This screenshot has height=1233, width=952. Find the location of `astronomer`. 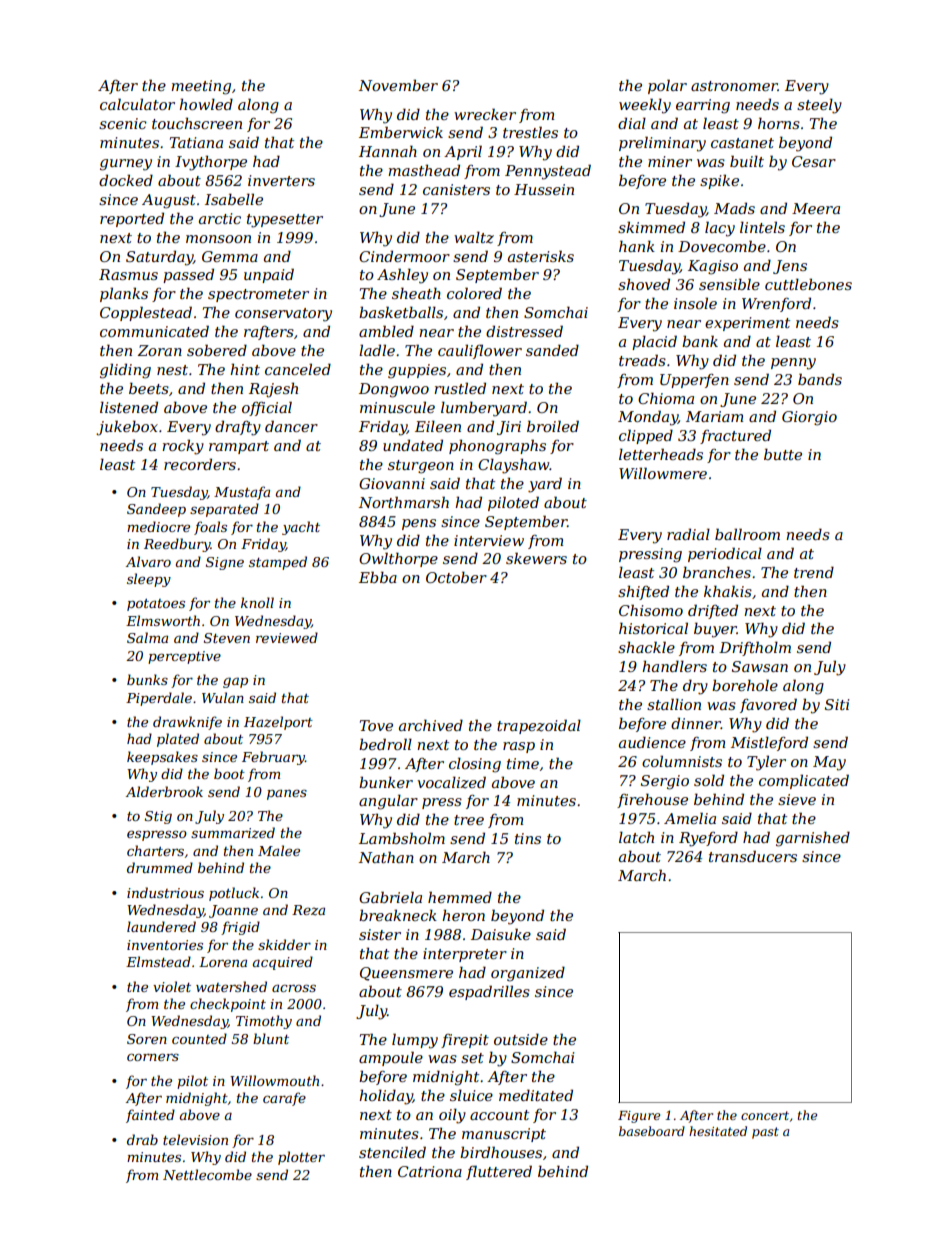

astronomer is located at coordinates (734, 86).
